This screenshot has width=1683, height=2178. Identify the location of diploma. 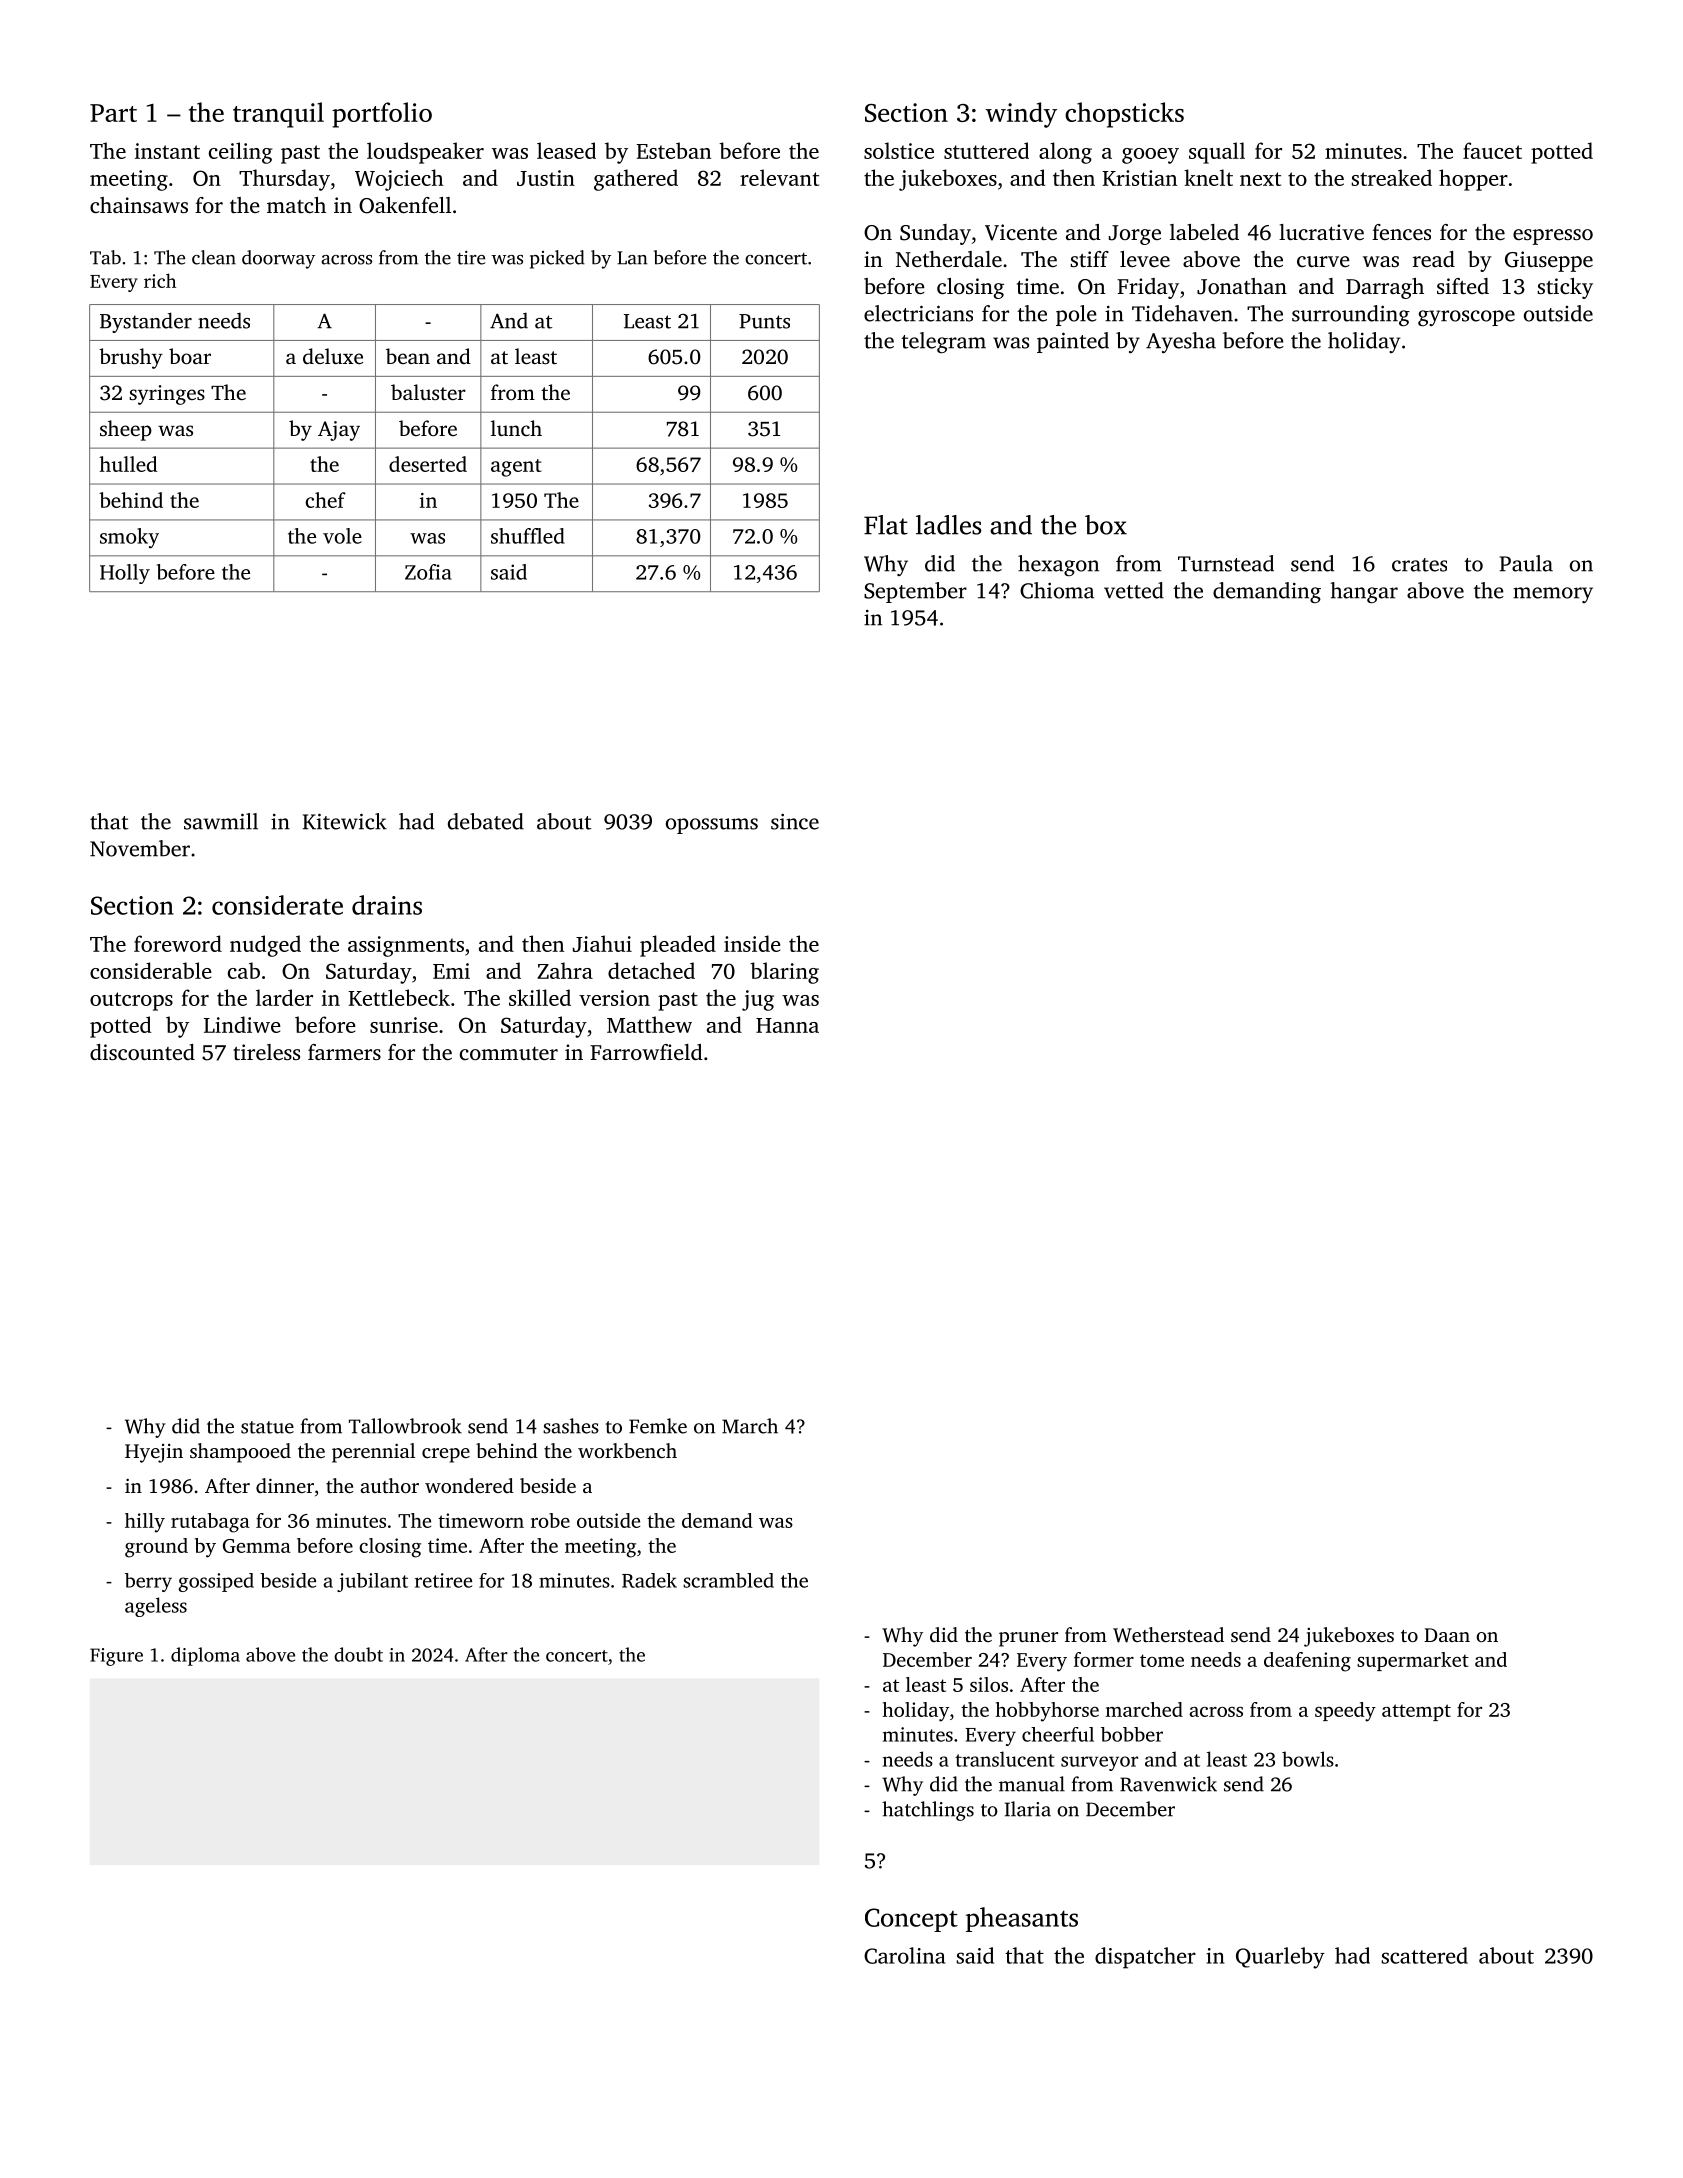
(205, 1656).
